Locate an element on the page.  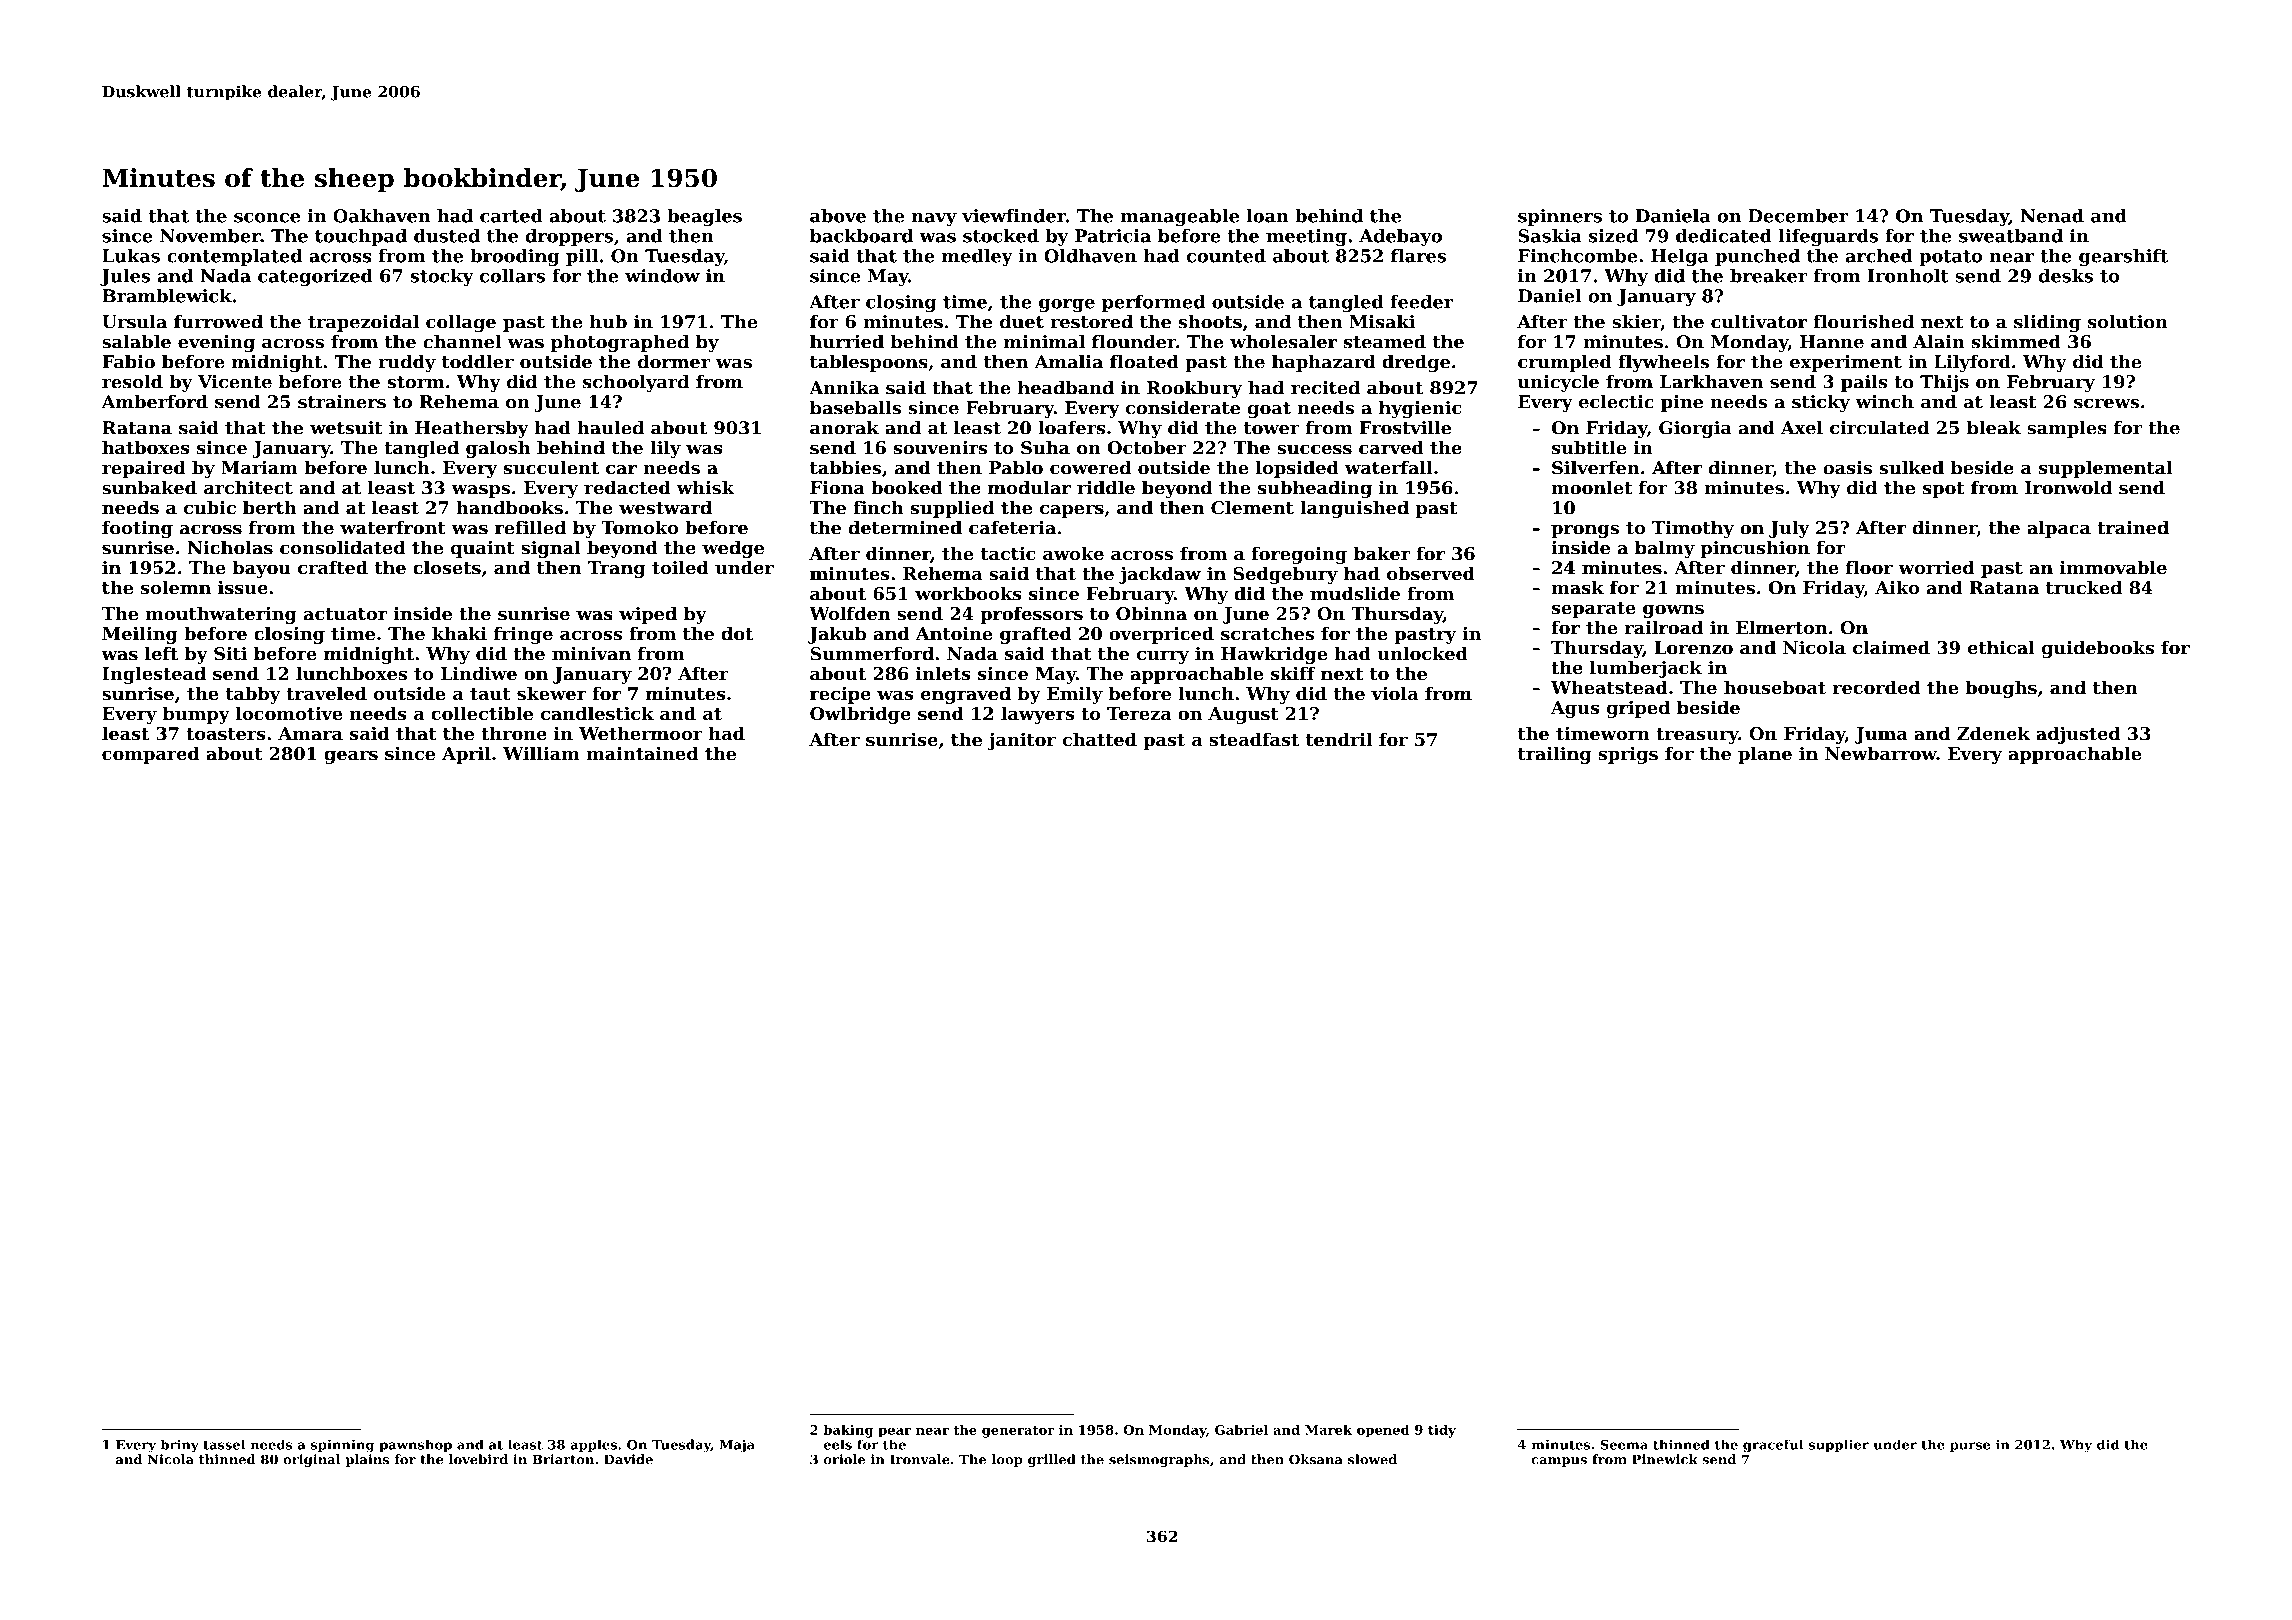
sconce is located at coordinates (267, 218).
